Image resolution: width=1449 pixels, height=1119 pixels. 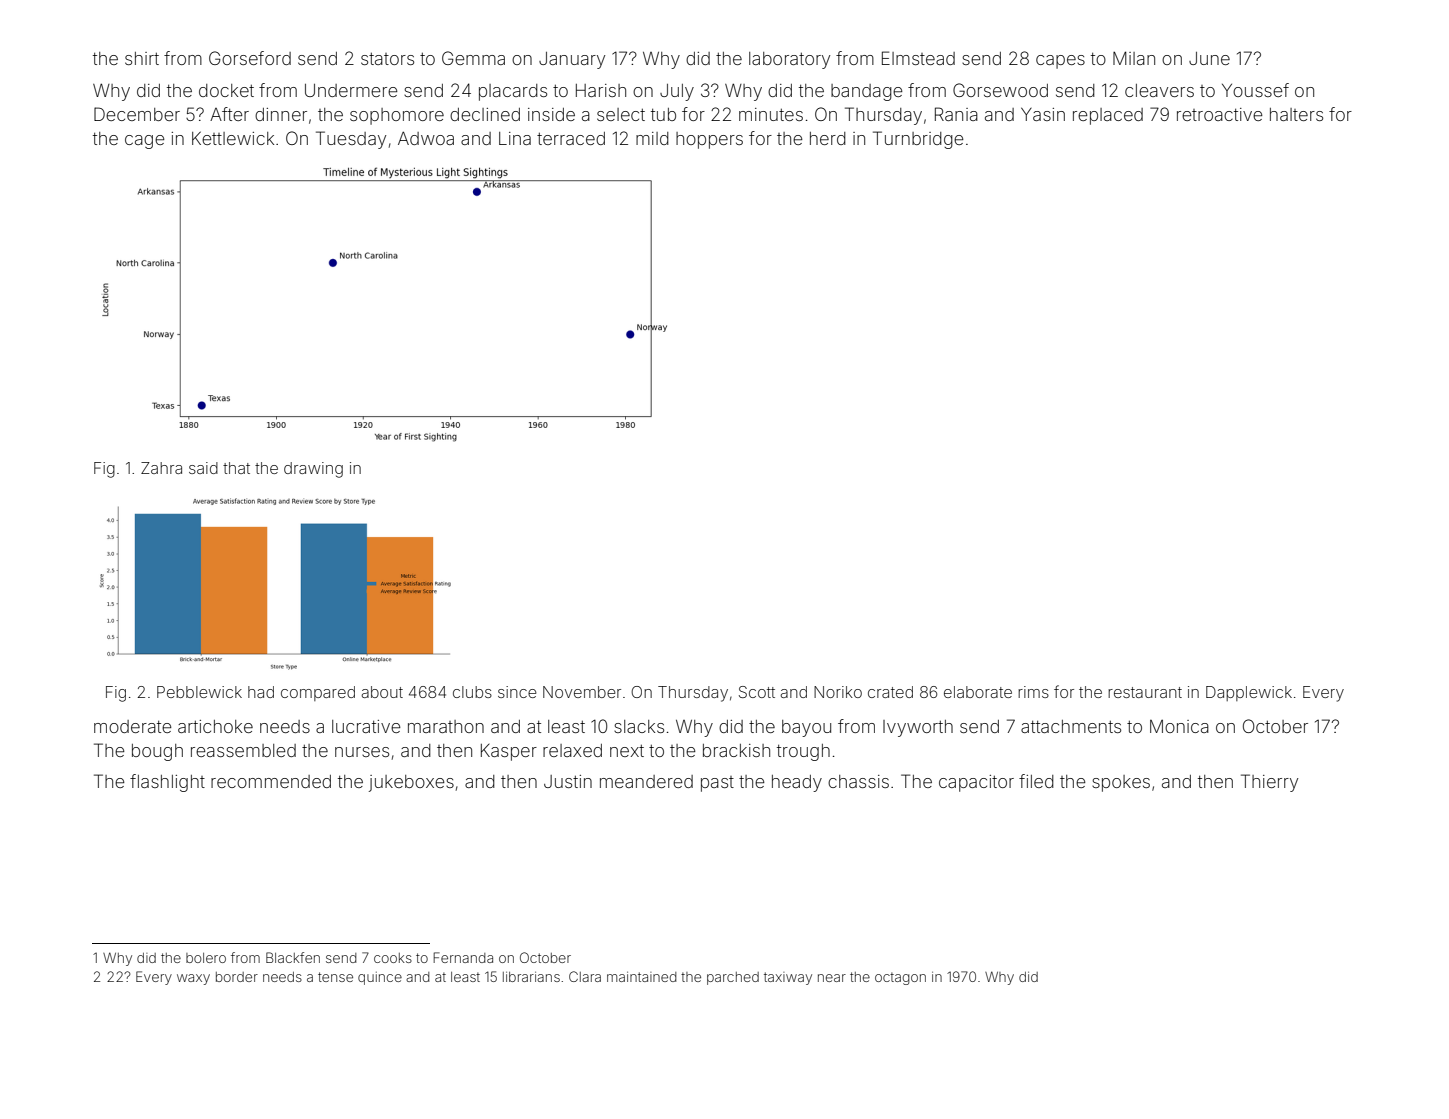 What do you see at coordinates (1121, 783) in the screenshot?
I see `spokes` at bounding box center [1121, 783].
